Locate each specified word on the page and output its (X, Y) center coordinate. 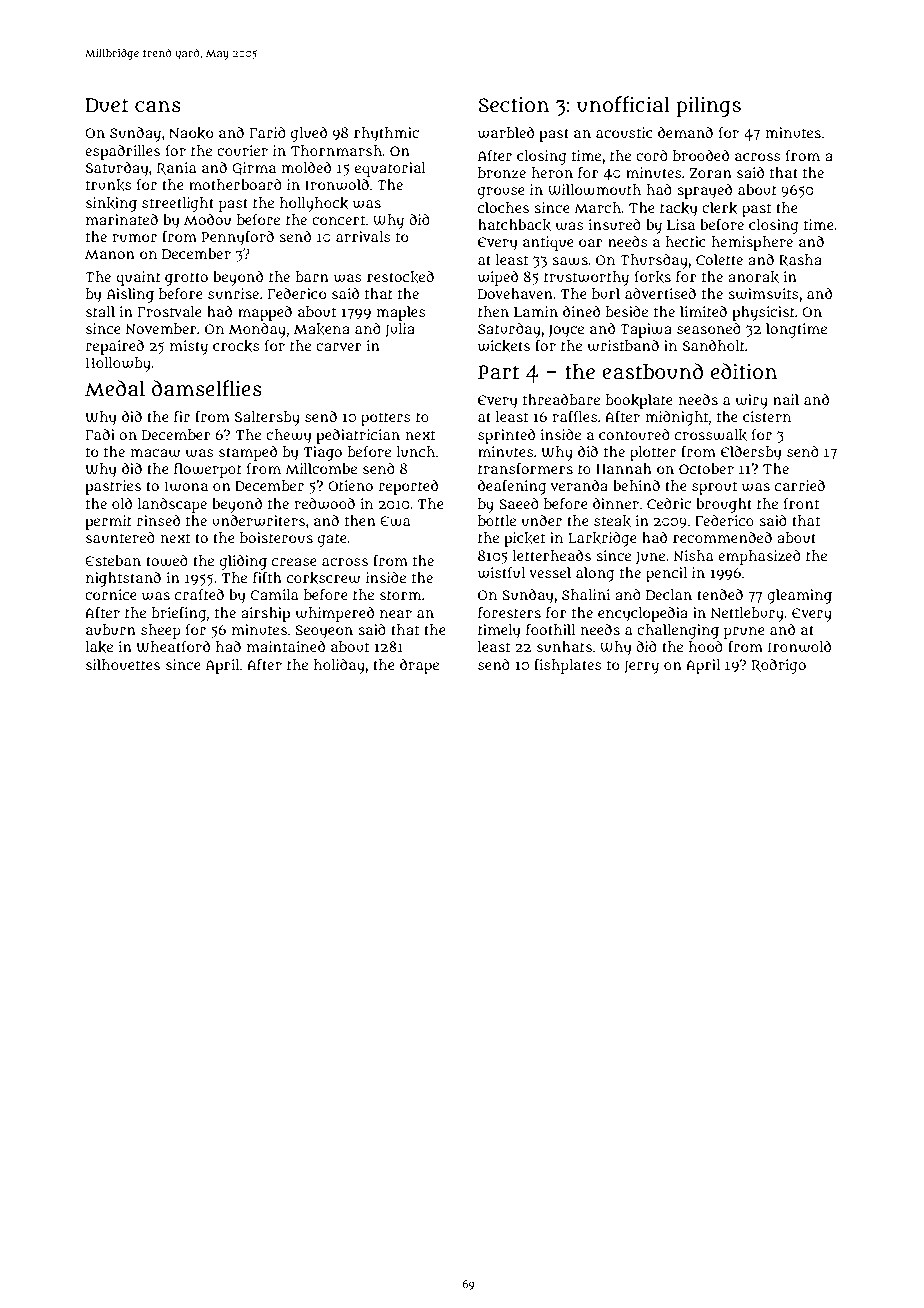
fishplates (568, 666)
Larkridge (602, 539)
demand (685, 132)
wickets (504, 346)
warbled (506, 133)
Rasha (800, 260)
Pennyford (237, 238)
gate (332, 540)
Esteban (113, 560)
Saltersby (267, 418)
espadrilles (122, 152)
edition (744, 371)
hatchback (514, 225)
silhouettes (123, 664)
